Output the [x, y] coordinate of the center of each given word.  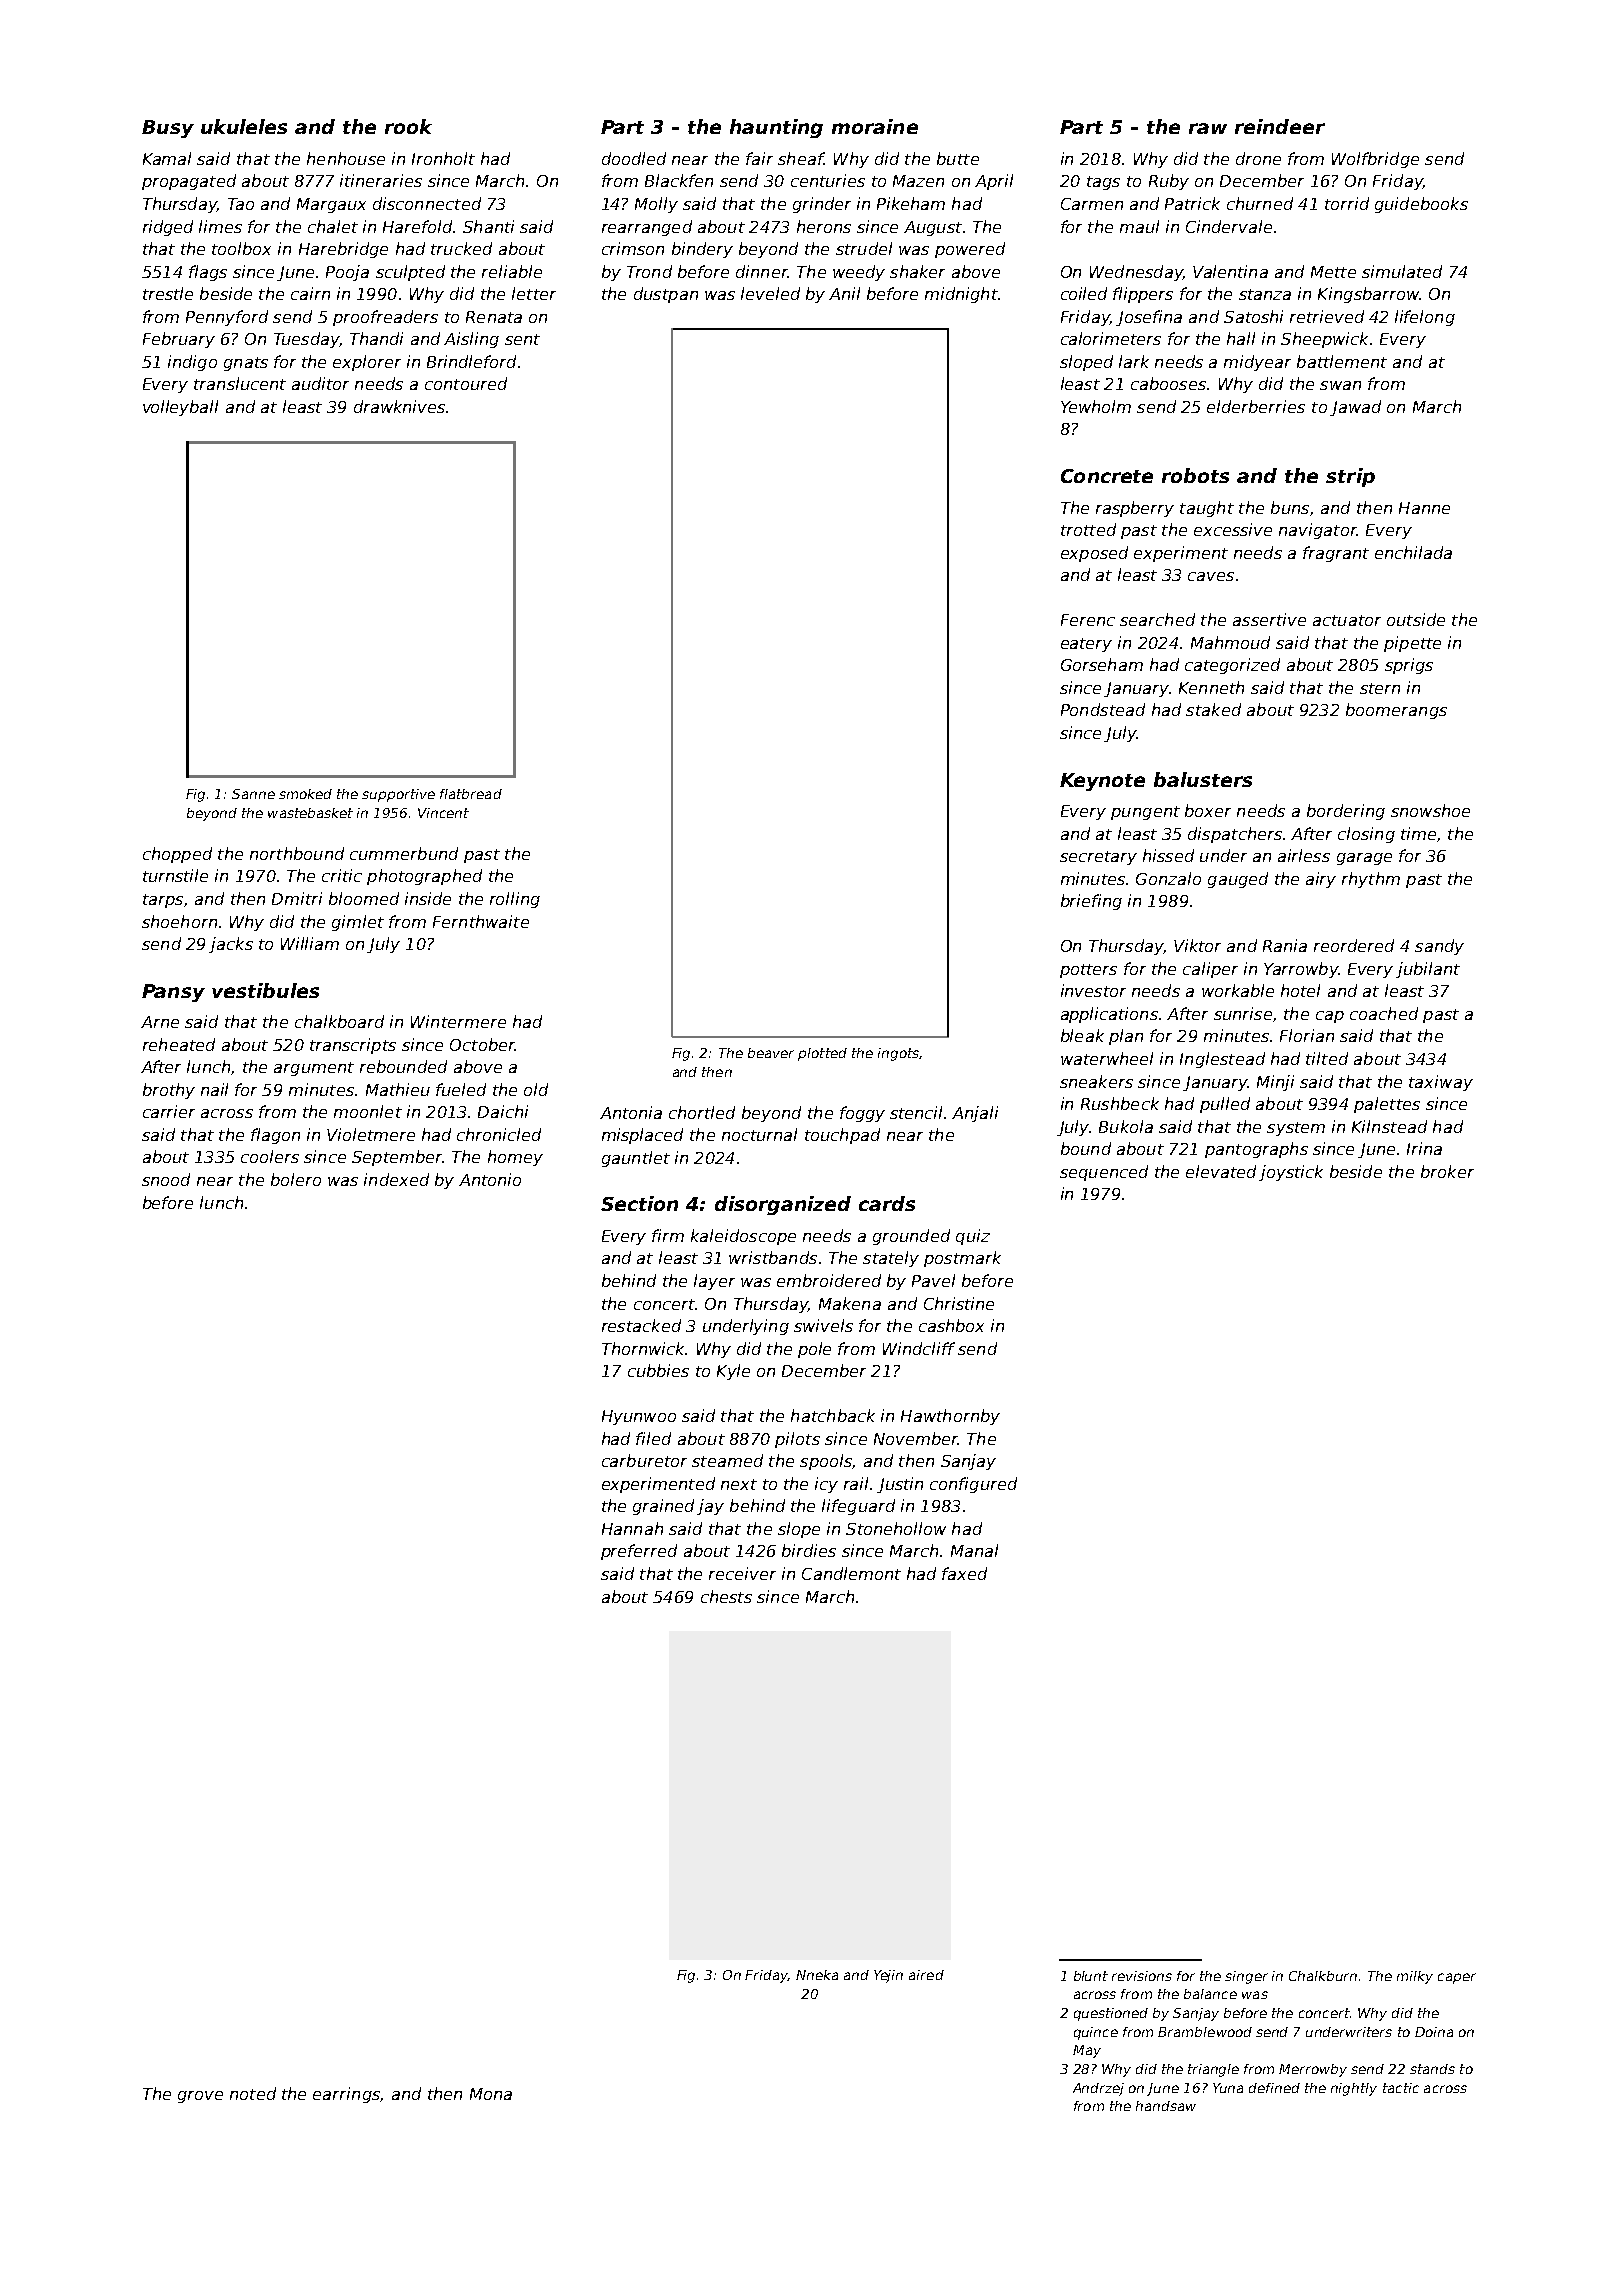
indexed [396, 1179]
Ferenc [1088, 620]
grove [200, 2097]
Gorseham [1102, 664]
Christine [959, 1303]
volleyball [180, 408]
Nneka [817, 1975]
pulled [1225, 1105]
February [179, 340]
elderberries [1256, 406]
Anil [844, 293]
